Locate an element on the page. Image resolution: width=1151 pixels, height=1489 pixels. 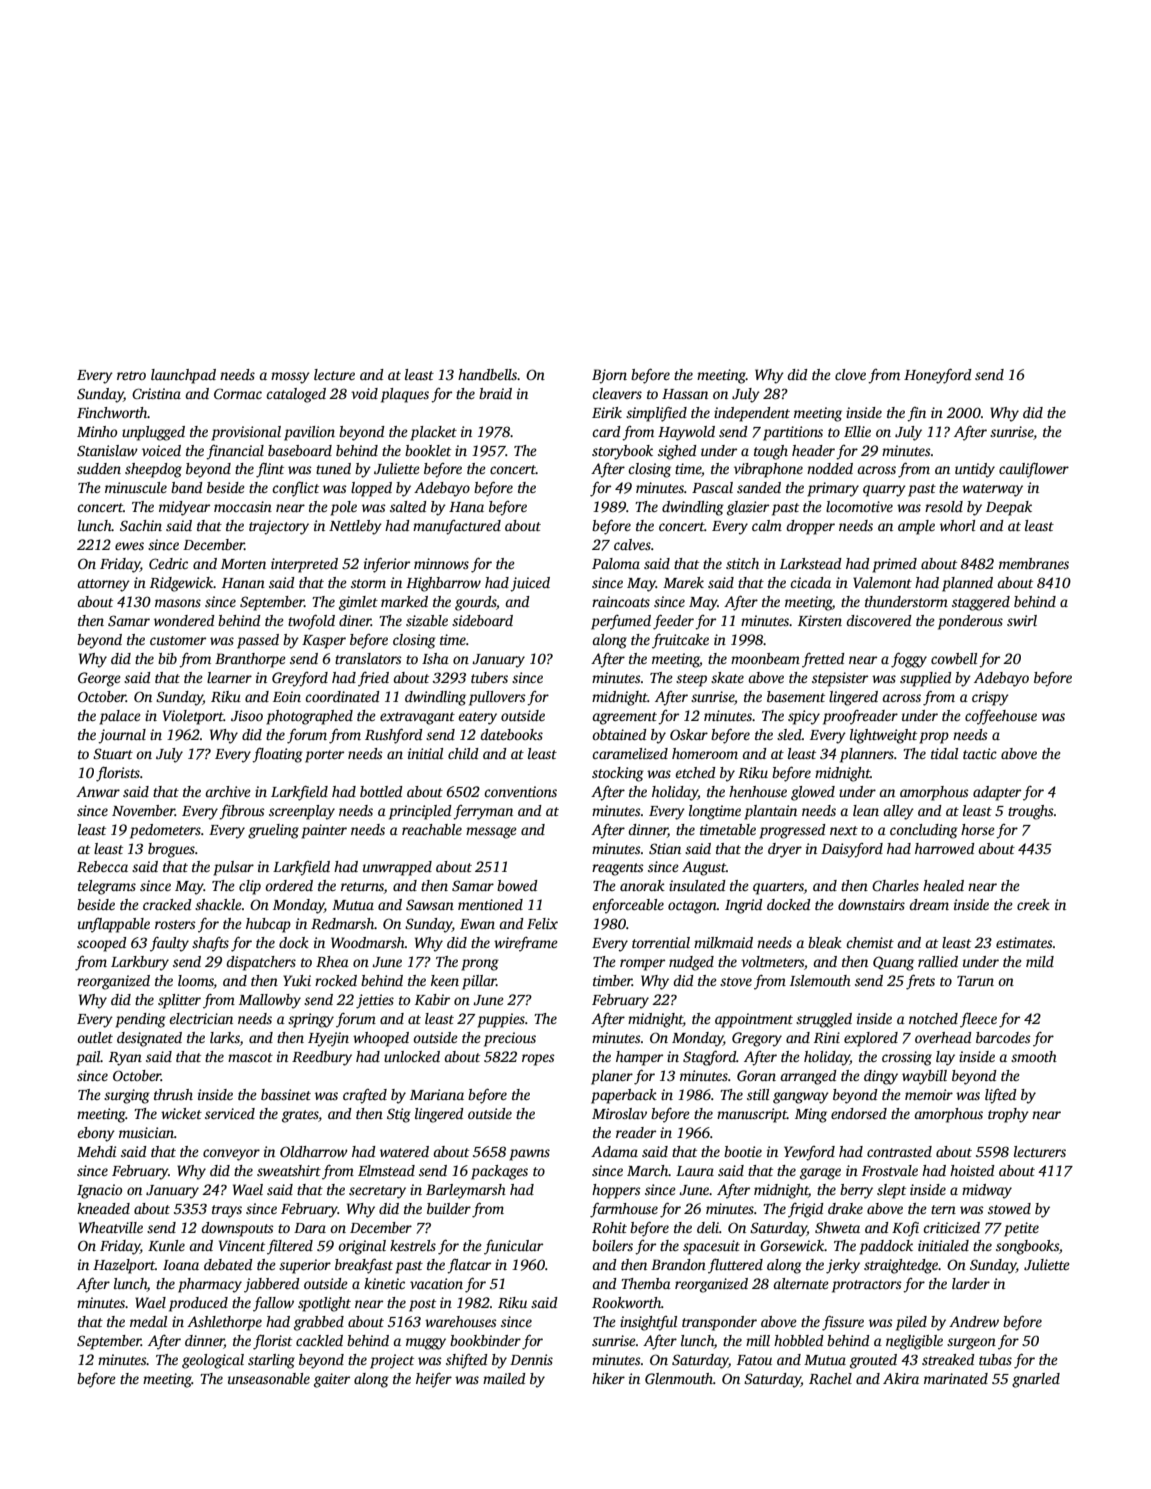
customer is located at coordinates (178, 640).
